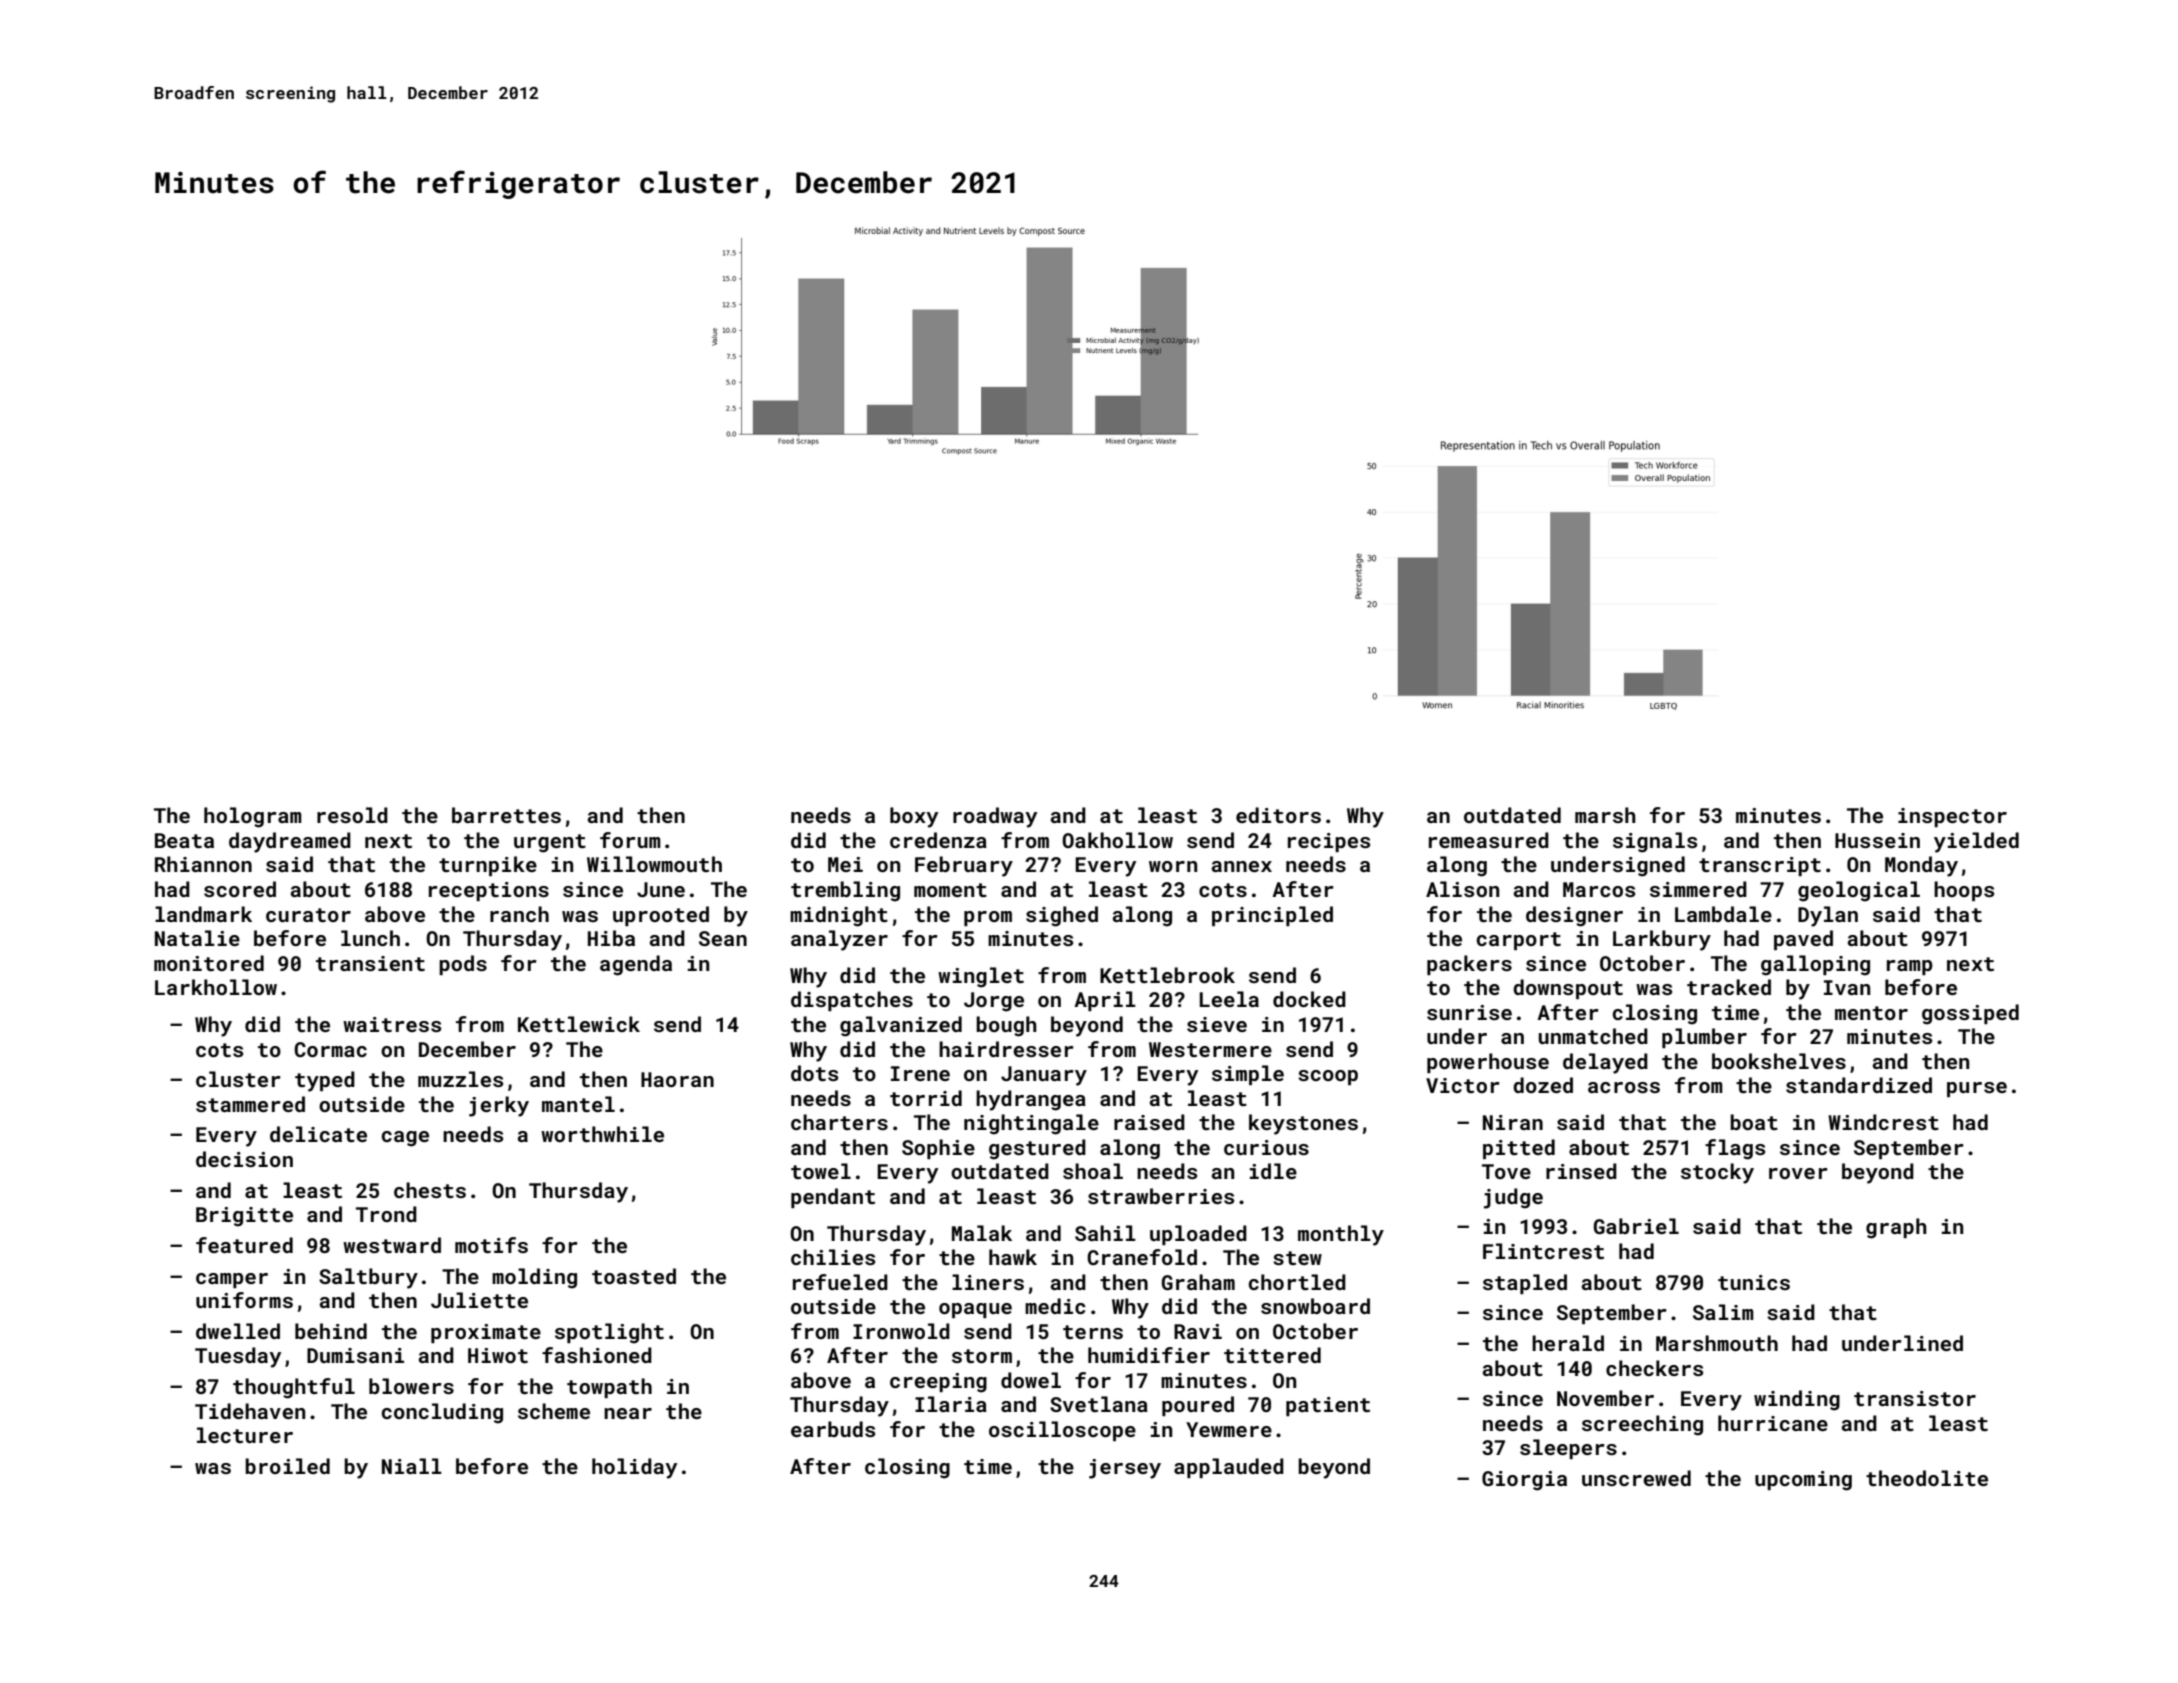 This image has height=1683, width=2178. What do you see at coordinates (609, 1333) in the image?
I see `spotlight` at bounding box center [609, 1333].
